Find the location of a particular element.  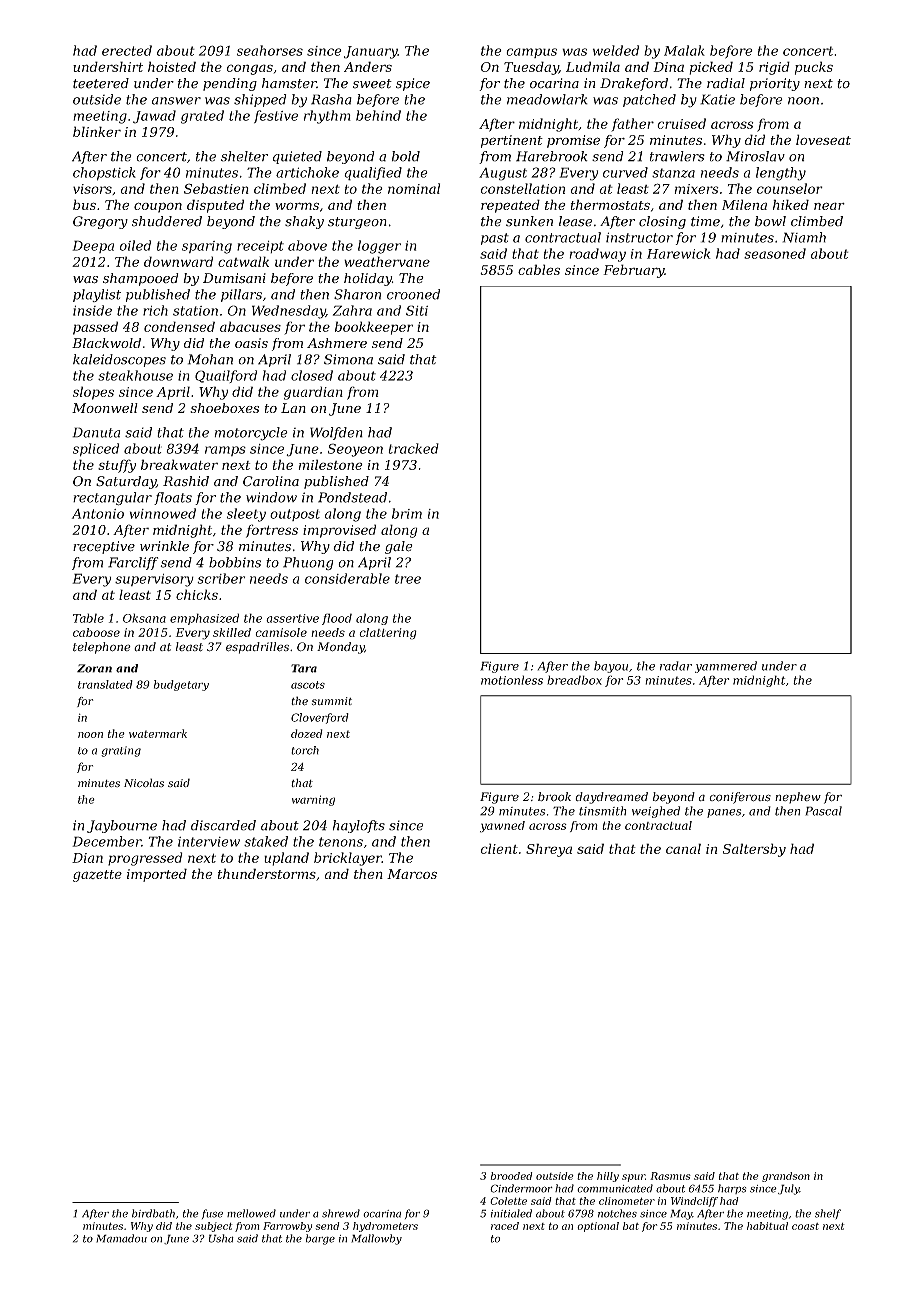

bayou is located at coordinates (611, 667).
